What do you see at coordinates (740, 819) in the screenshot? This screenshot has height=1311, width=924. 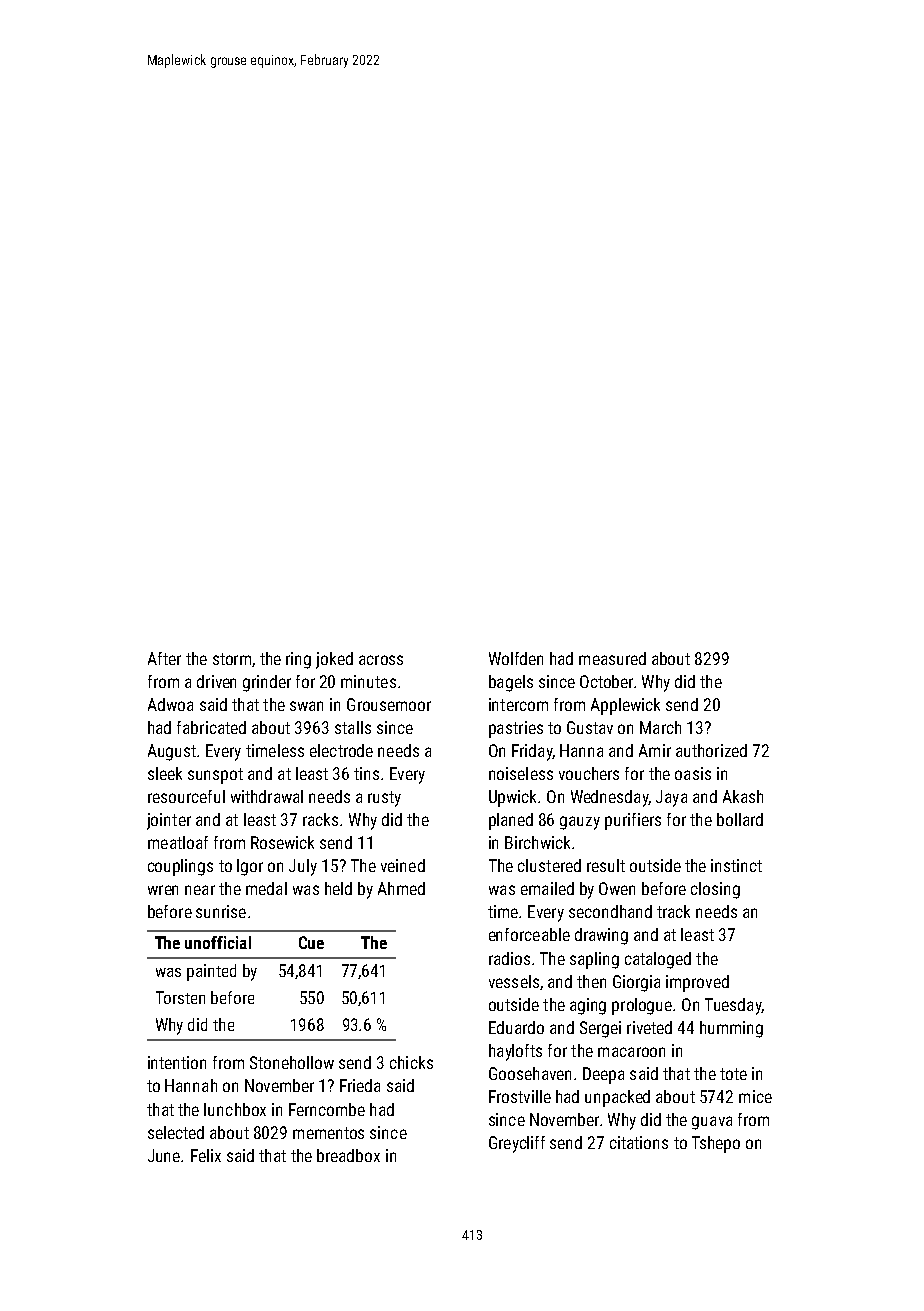 I see `bollard` at bounding box center [740, 819].
